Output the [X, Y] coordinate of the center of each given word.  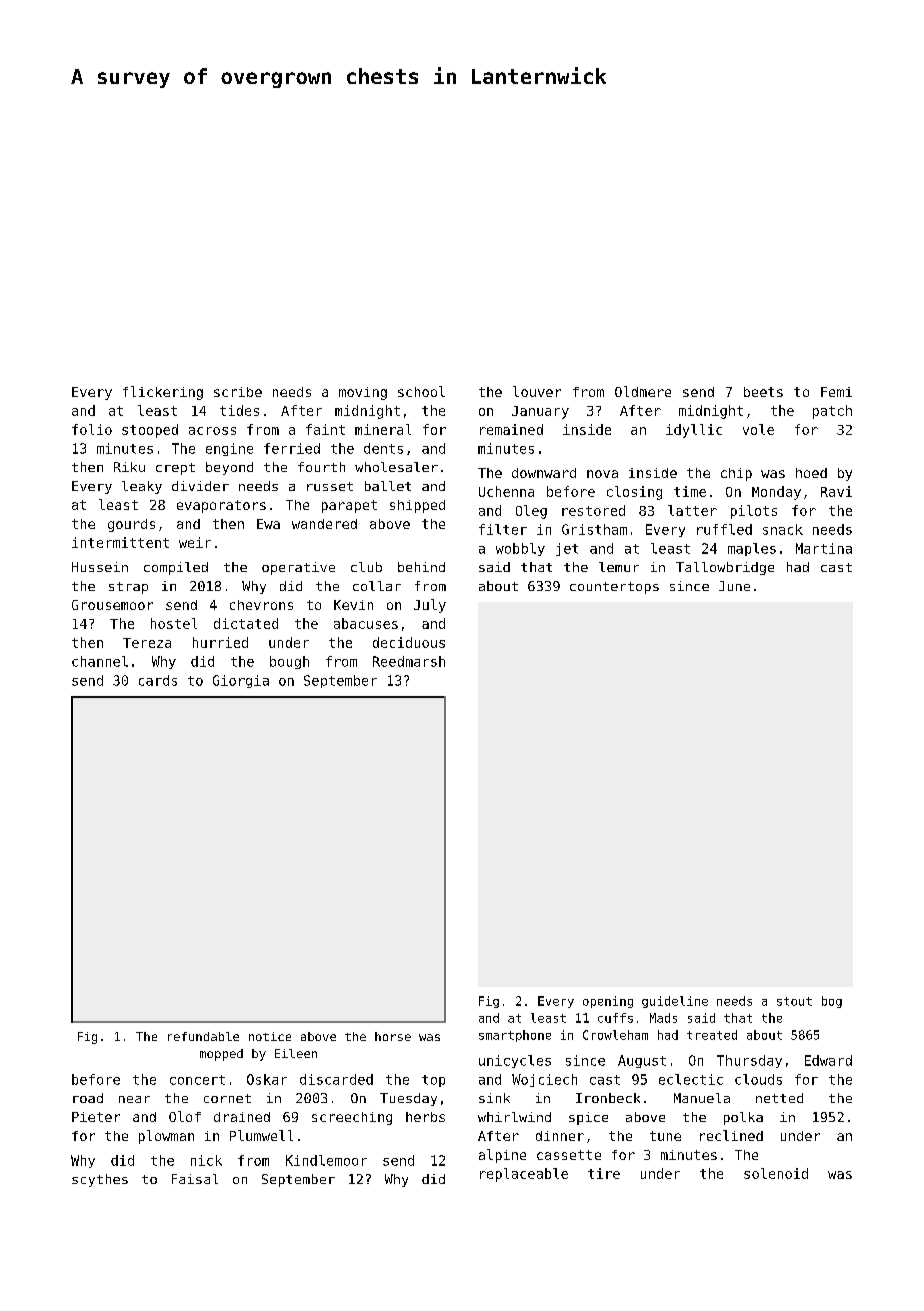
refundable [203, 1036]
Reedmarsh [409, 661]
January [540, 412]
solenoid [776, 1173]
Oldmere [643, 391]
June [734, 586]
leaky [142, 487]
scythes [100, 1180]
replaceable [524, 1175]
